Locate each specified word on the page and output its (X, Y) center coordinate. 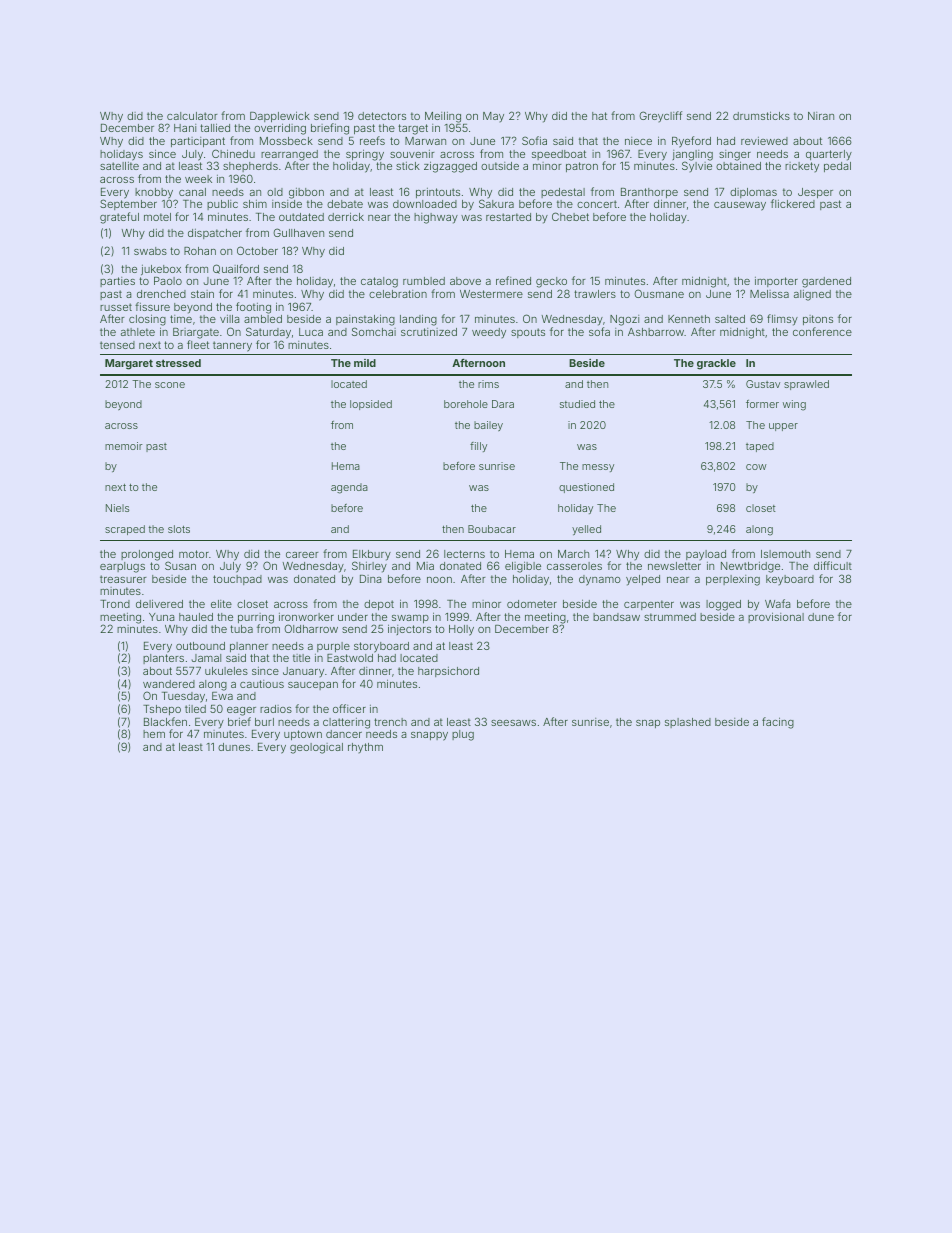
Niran (821, 116)
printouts (438, 193)
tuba (241, 629)
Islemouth (785, 554)
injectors (409, 630)
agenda (349, 488)
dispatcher (215, 234)
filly (478, 447)
